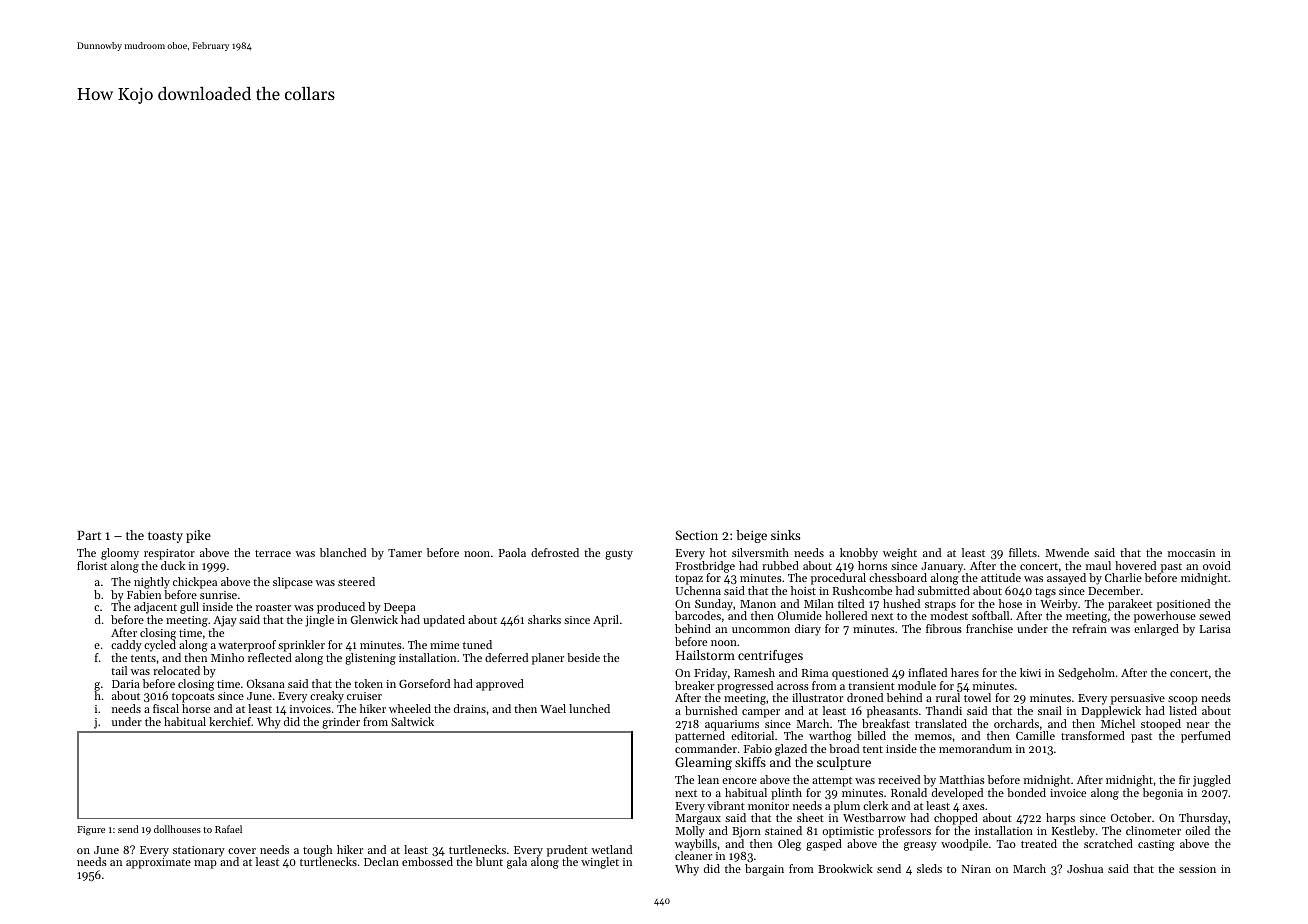 The height and width of the image is (924, 1308). What do you see at coordinates (711, 710) in the image?
I see `burnished` at bounding box center [711, 710].
